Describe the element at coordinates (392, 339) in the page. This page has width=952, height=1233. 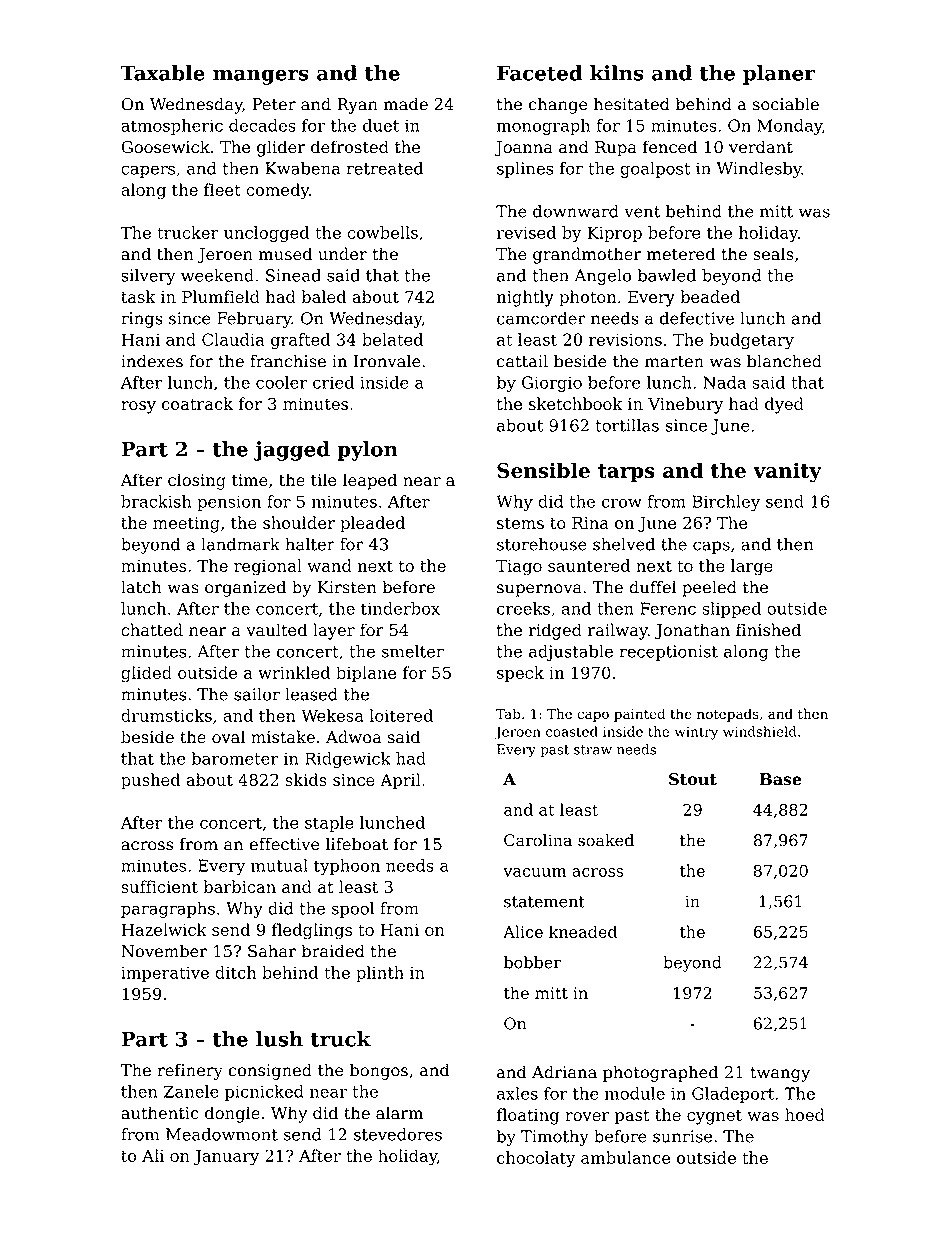
I see `belated` at that location.
